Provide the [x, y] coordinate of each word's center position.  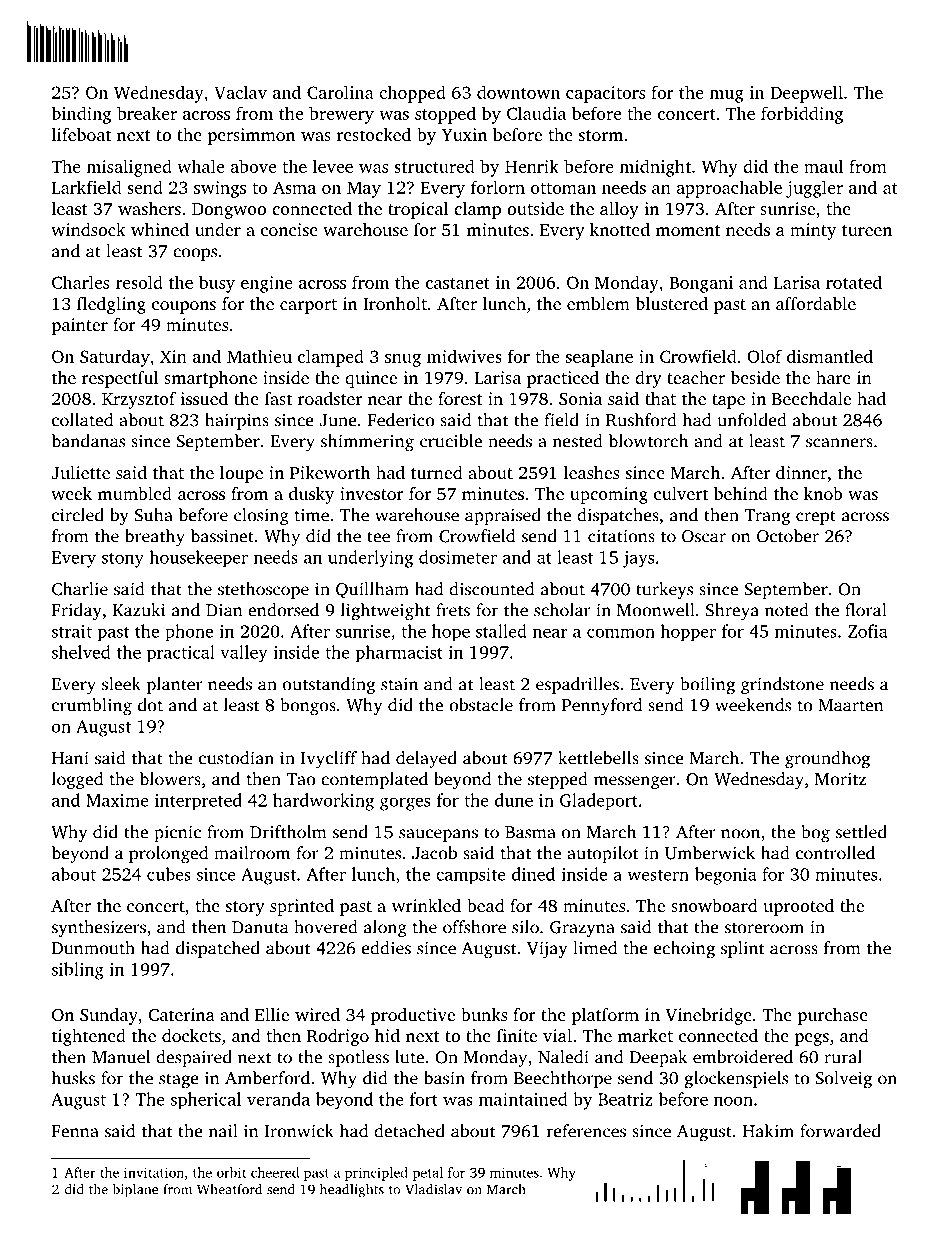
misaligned [129, 168]
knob [823, 493]
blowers [170, 779]
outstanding [329, 686]
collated [82, 420]
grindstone [782, 686]
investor [372, 493]
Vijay [547, 950]
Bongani [701, 284]
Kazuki [139, 610]
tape [728, 401]
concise [289, 229]
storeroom [764, 928]
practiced [563, 379]
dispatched [218, 949]
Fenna [75, 1131]
